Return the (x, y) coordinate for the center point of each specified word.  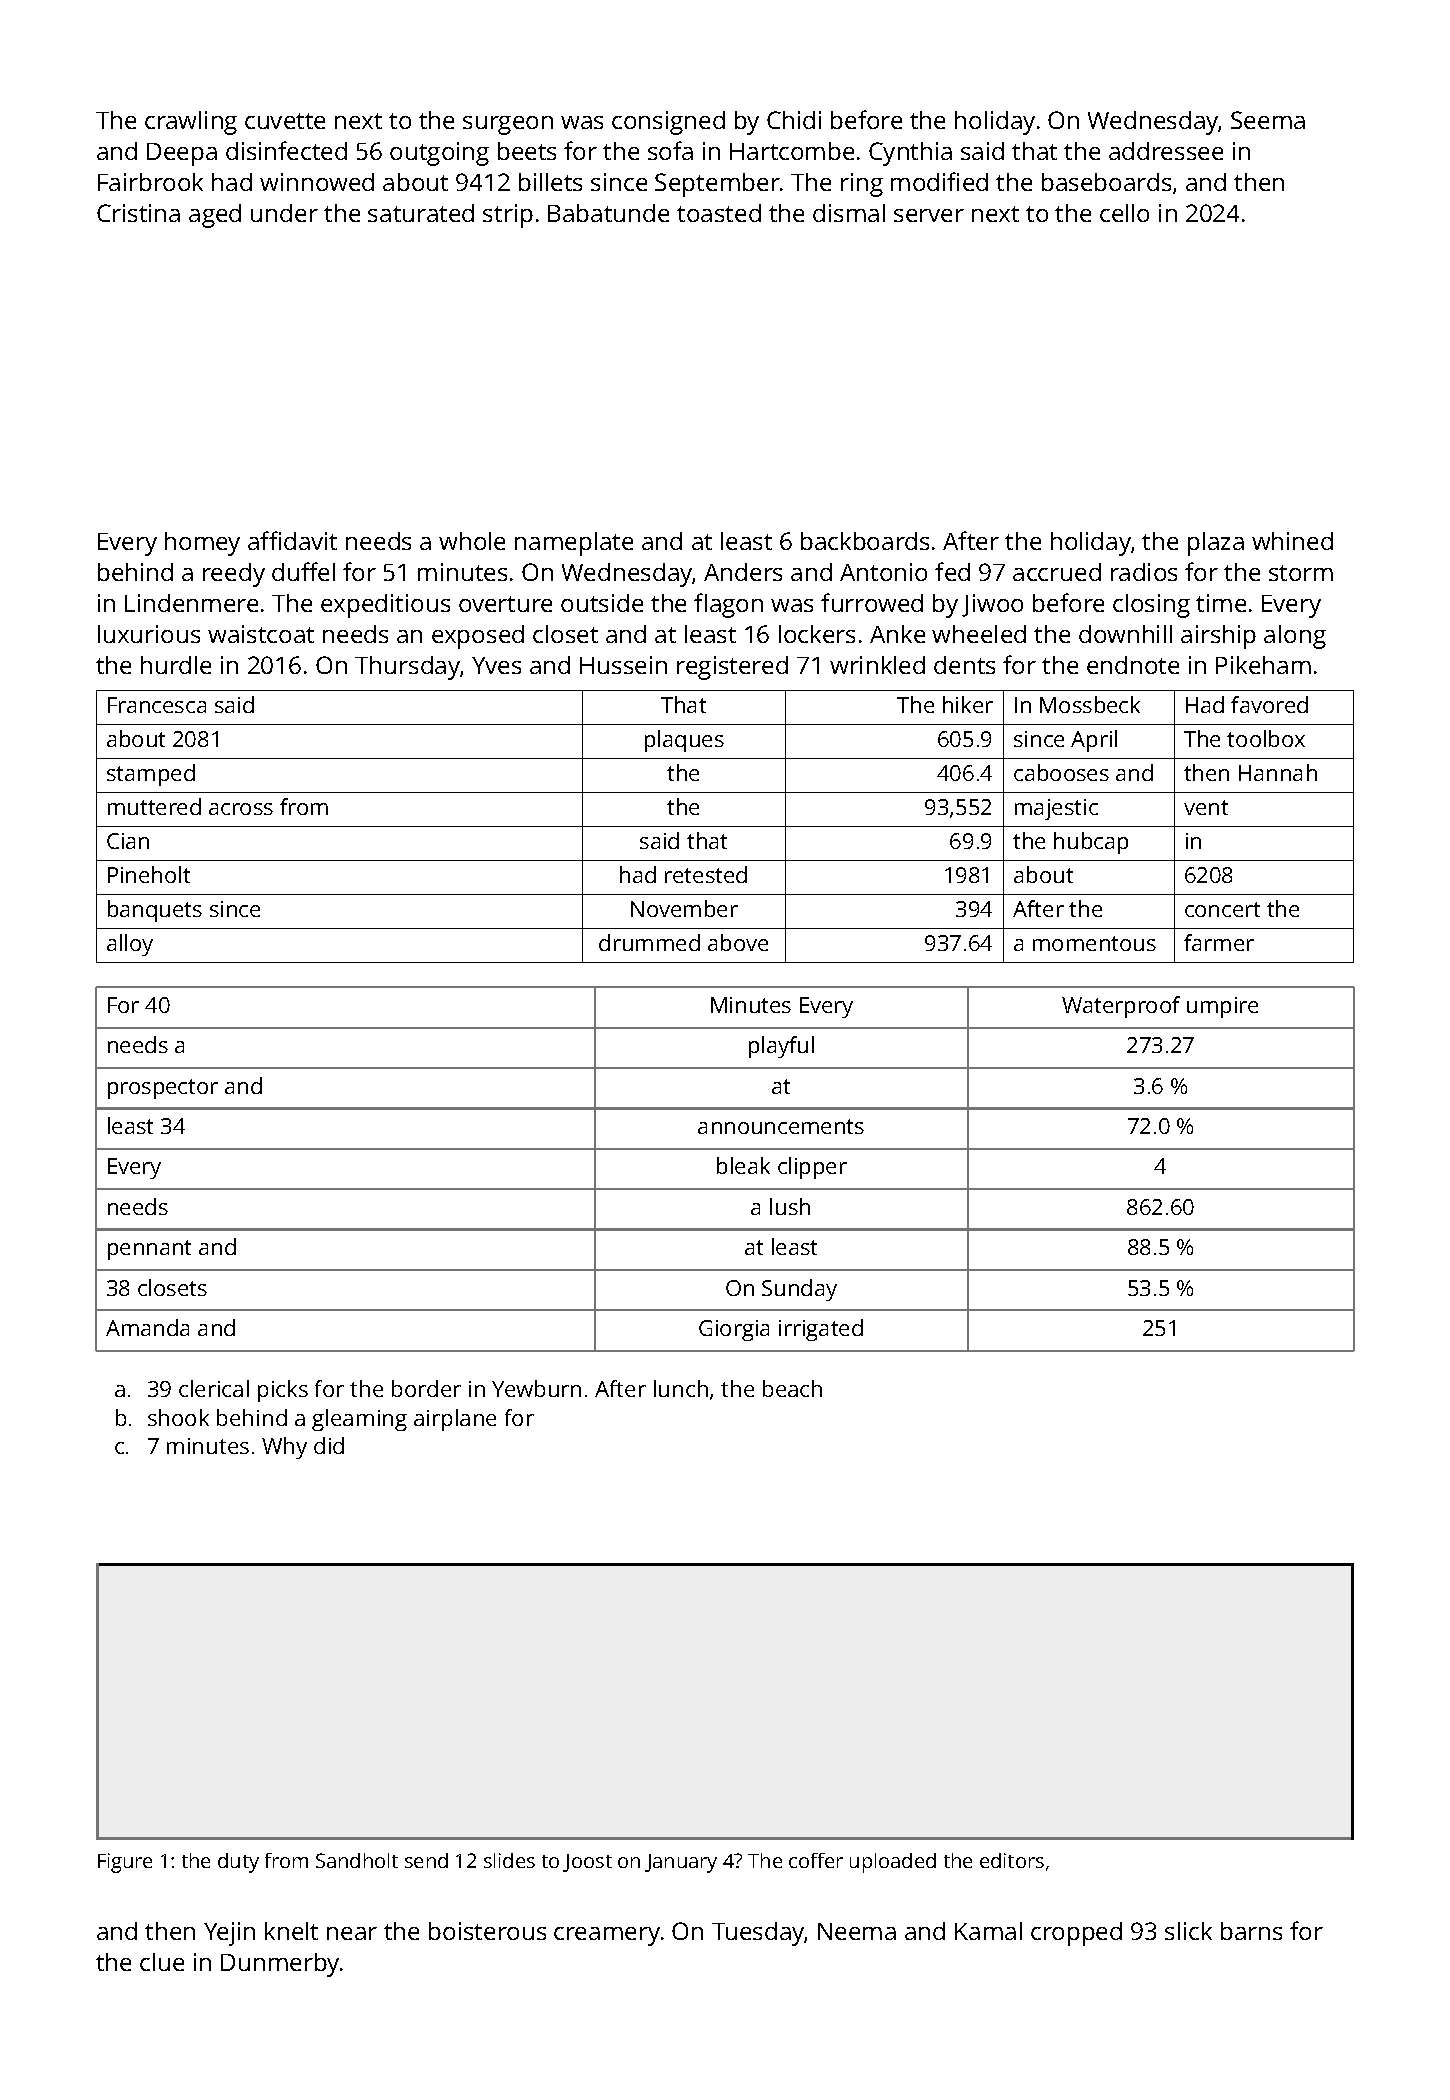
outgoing (439, 154)
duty (238, 1863)
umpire (1222, 1007)
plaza (1216, 544)
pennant (149, 1250)
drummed (649, 942)
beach (792, 1388)
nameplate (574, 544)
